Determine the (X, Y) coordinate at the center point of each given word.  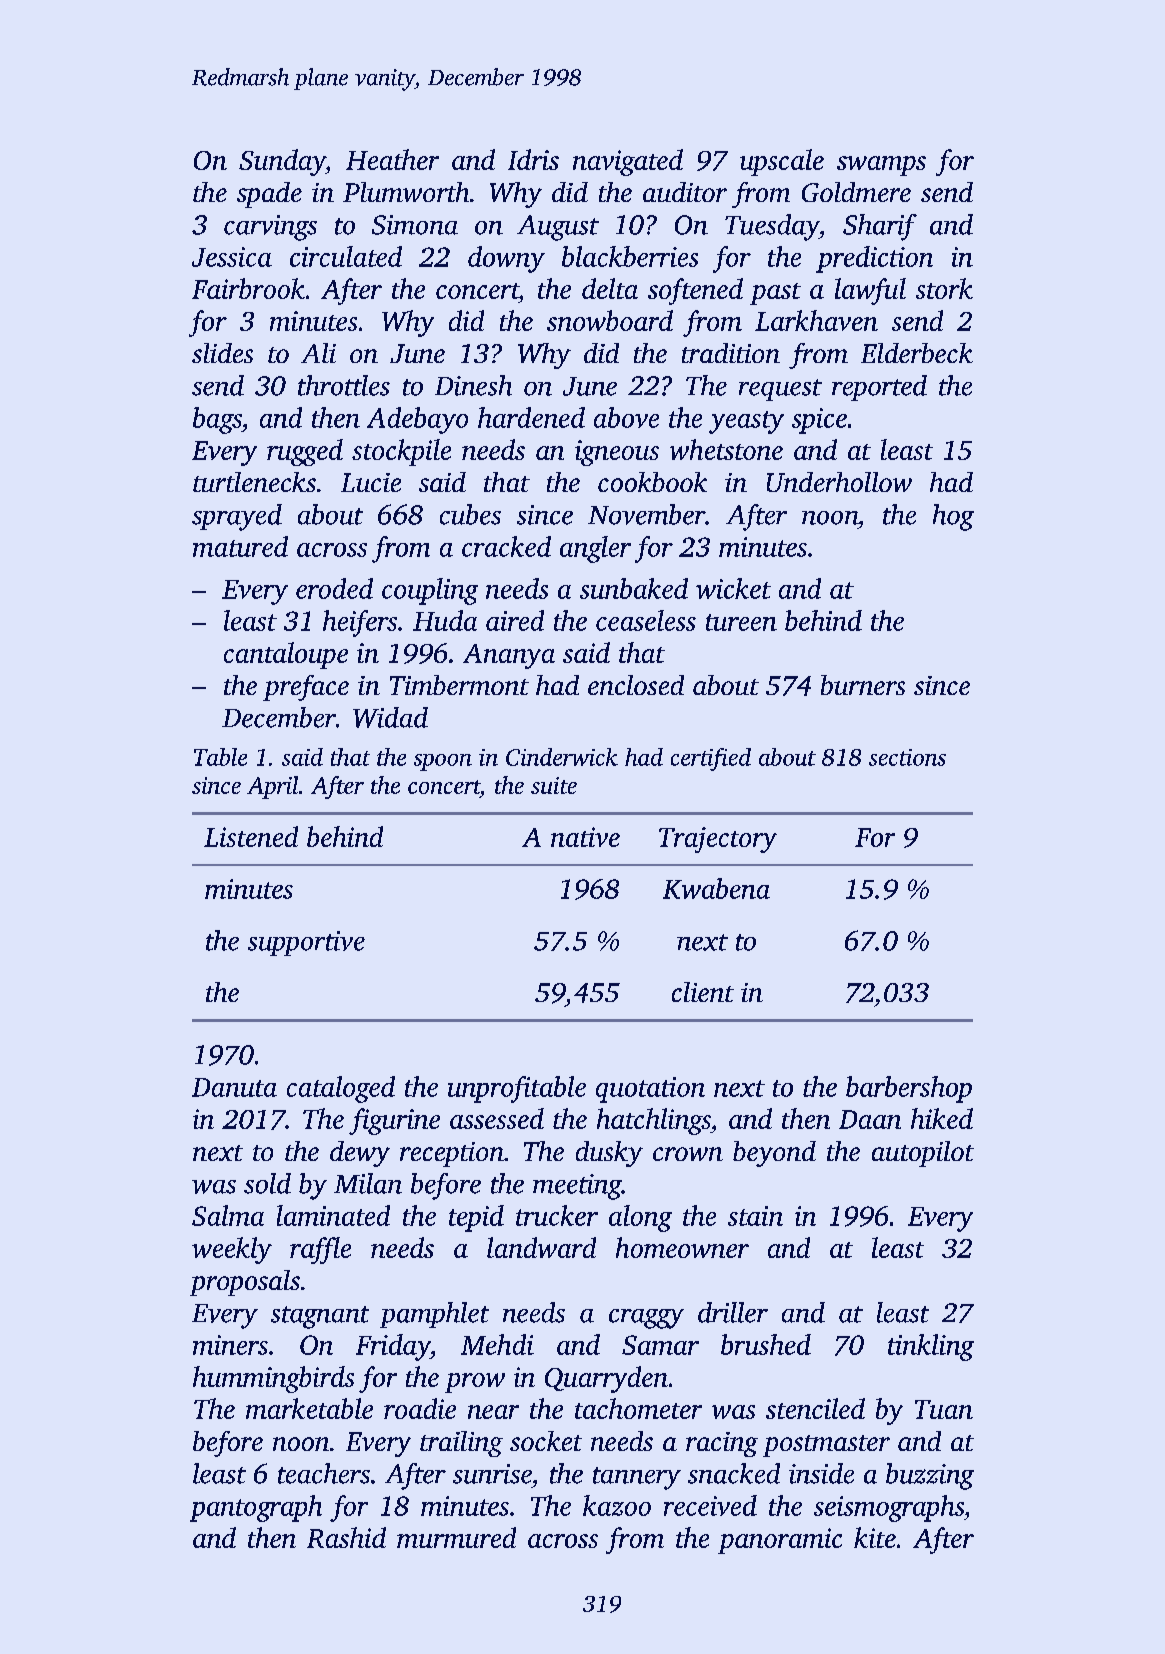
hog (953, 517)
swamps (881, 166)
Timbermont (459, 685)
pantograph (256, 1508)
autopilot (923, 1154)
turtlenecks (254, 482)
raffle (320, 1250)
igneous (617, 453)
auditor (685, 192)
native (585, 837)
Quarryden (606, 1379)
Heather (392, 159)
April (272, 787)
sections (907, 757)
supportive (306, 943)
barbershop (909, 1089)
